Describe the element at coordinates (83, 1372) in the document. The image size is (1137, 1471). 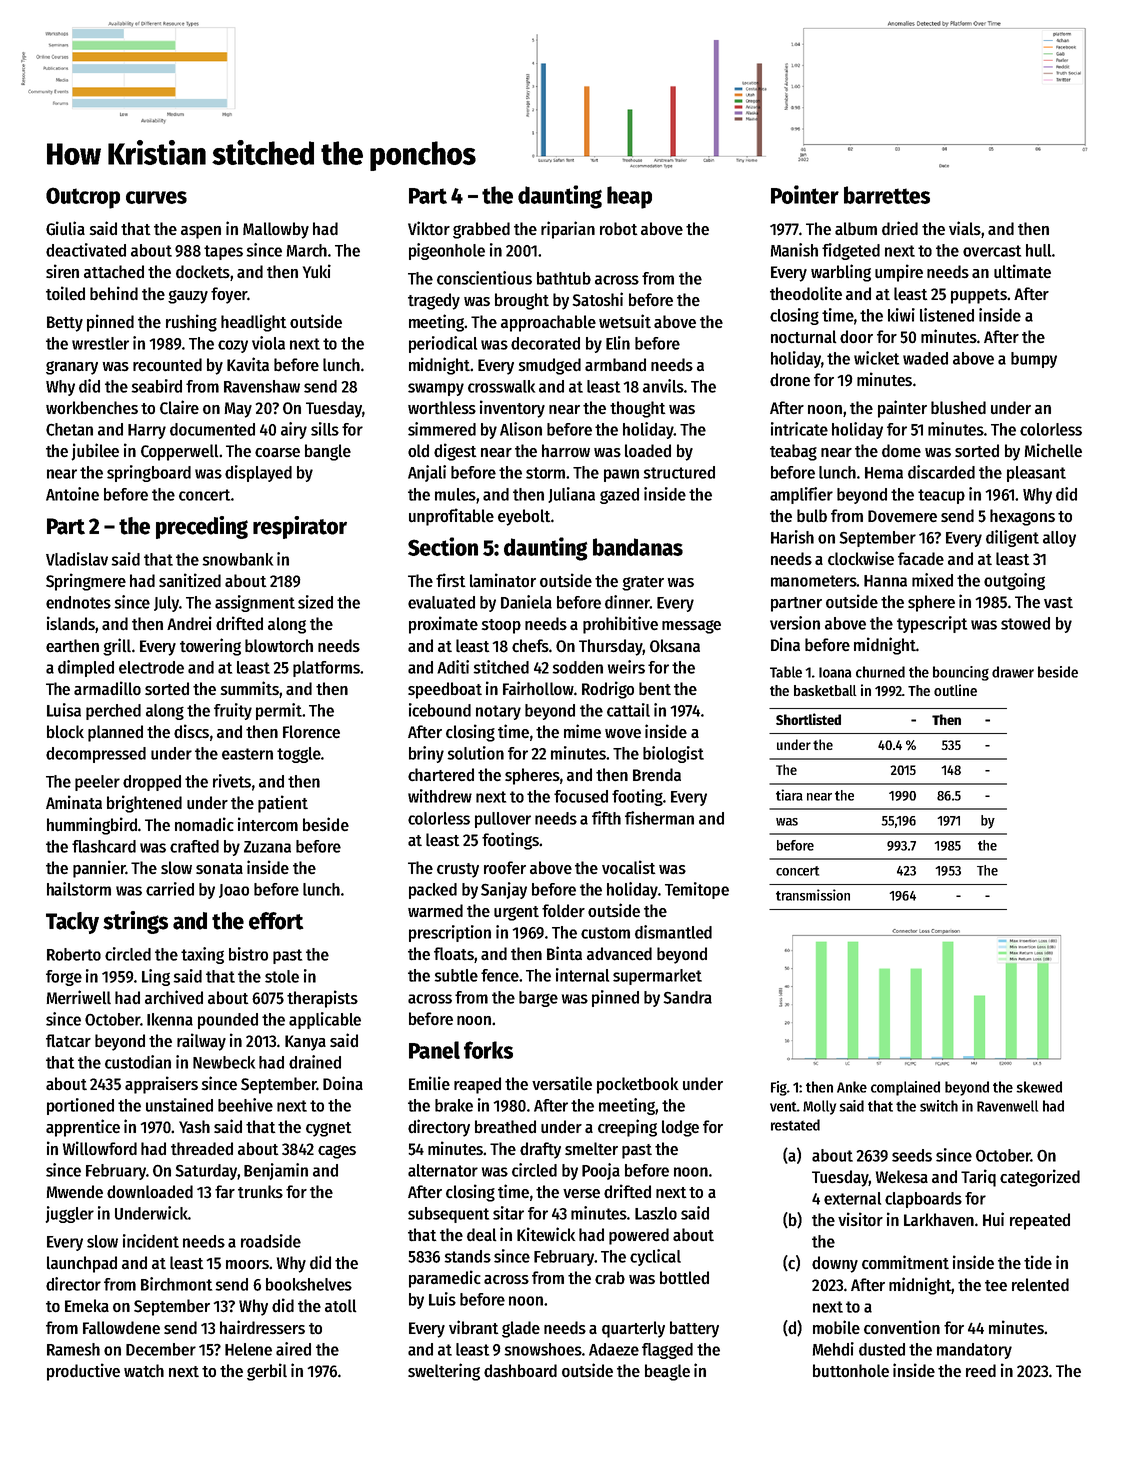
I see `productive` at that location.
